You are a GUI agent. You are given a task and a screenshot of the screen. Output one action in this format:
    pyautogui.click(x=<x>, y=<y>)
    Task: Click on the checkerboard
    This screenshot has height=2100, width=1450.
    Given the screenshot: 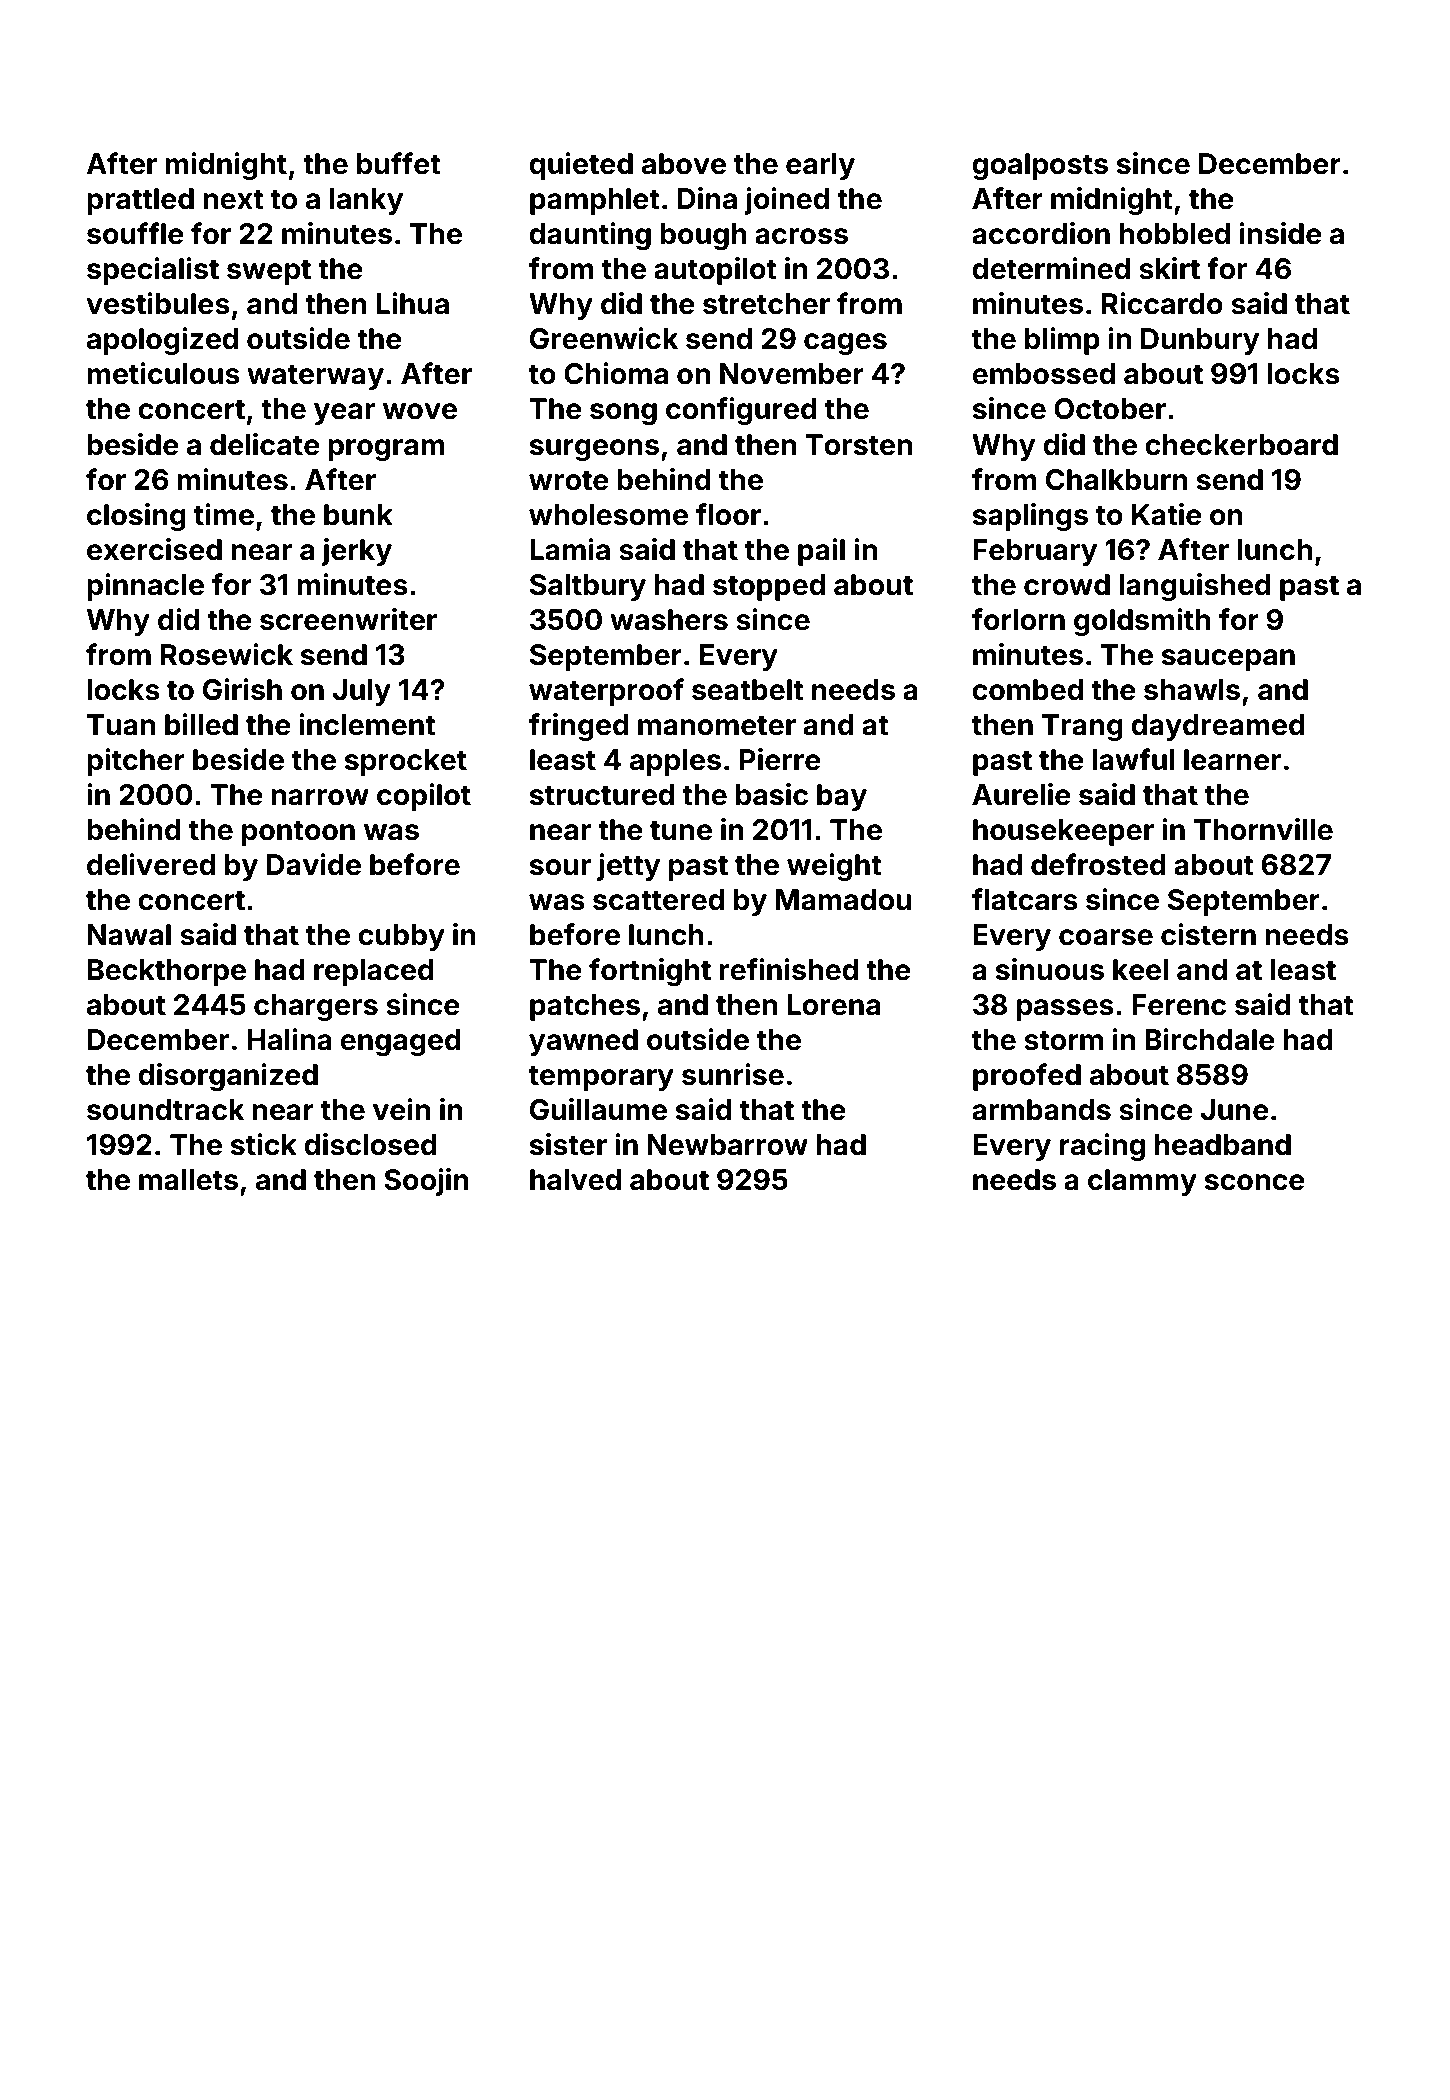 What is the action you would take?
    pyautogui.click(x=1241, y=445)
